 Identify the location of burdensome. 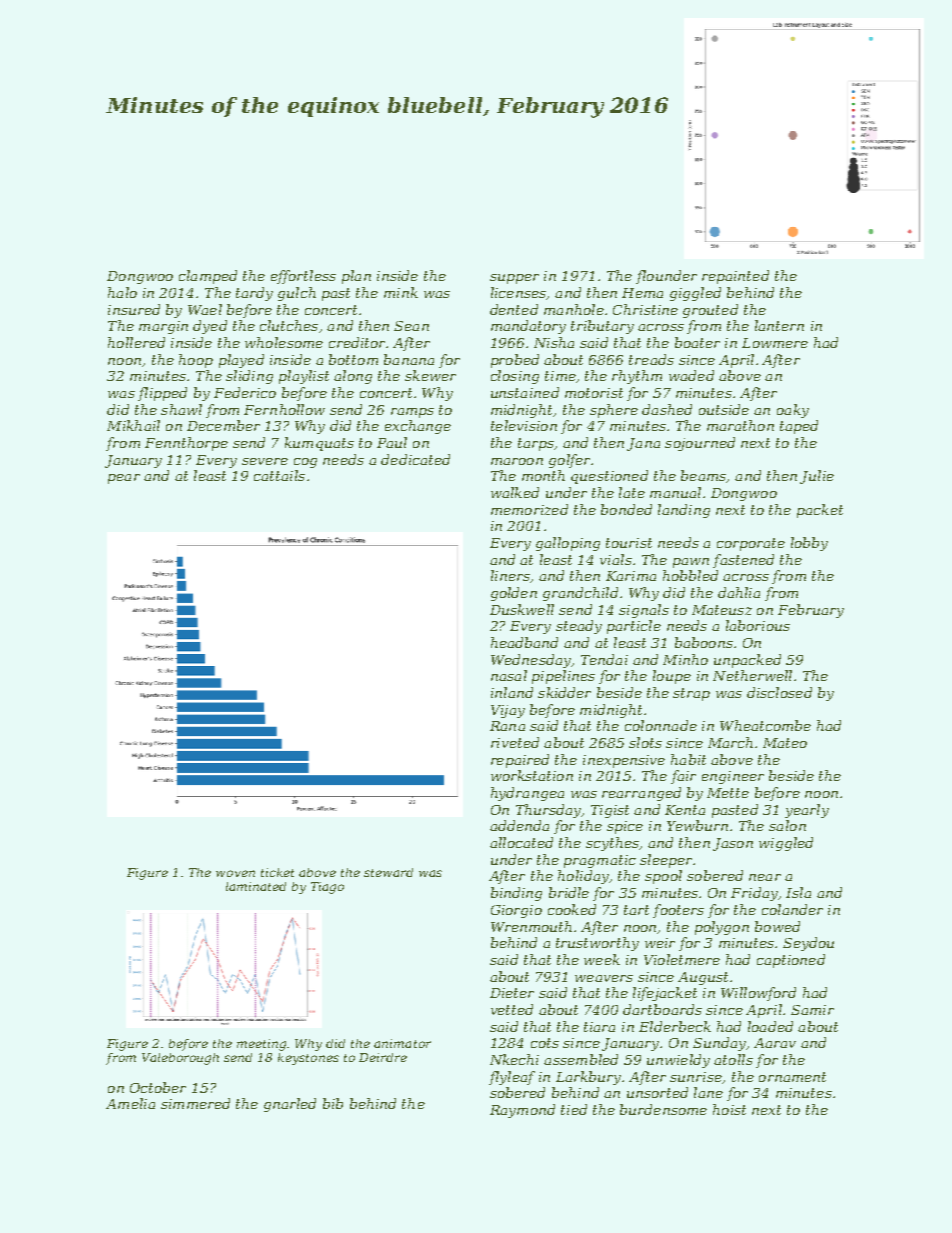
(663, 1109).
